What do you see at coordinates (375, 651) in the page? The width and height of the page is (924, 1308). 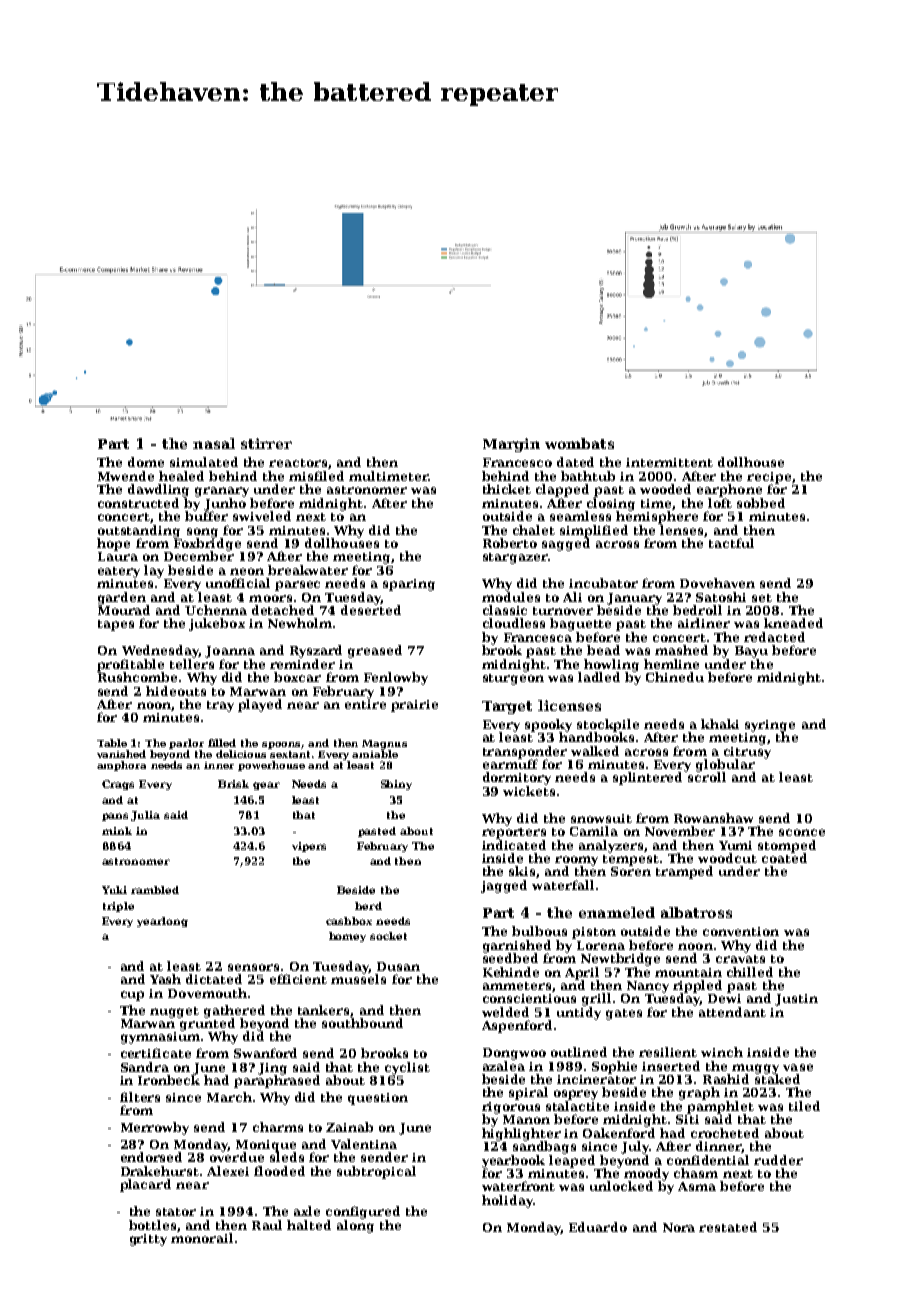 I see `greased` at bounding box center [375, 651].
